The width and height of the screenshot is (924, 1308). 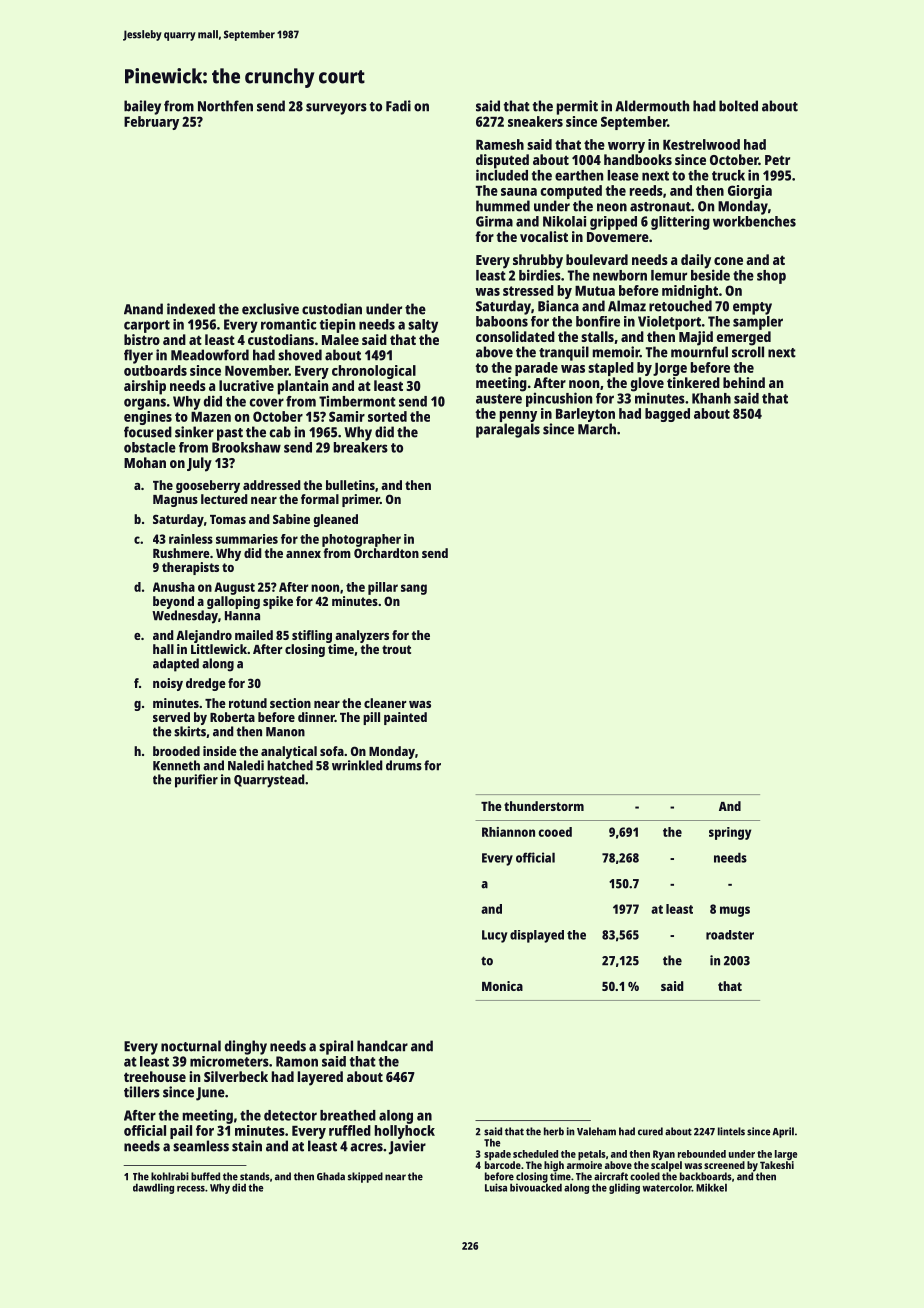 I want to click on cured, so click(x=650, y=1131).
